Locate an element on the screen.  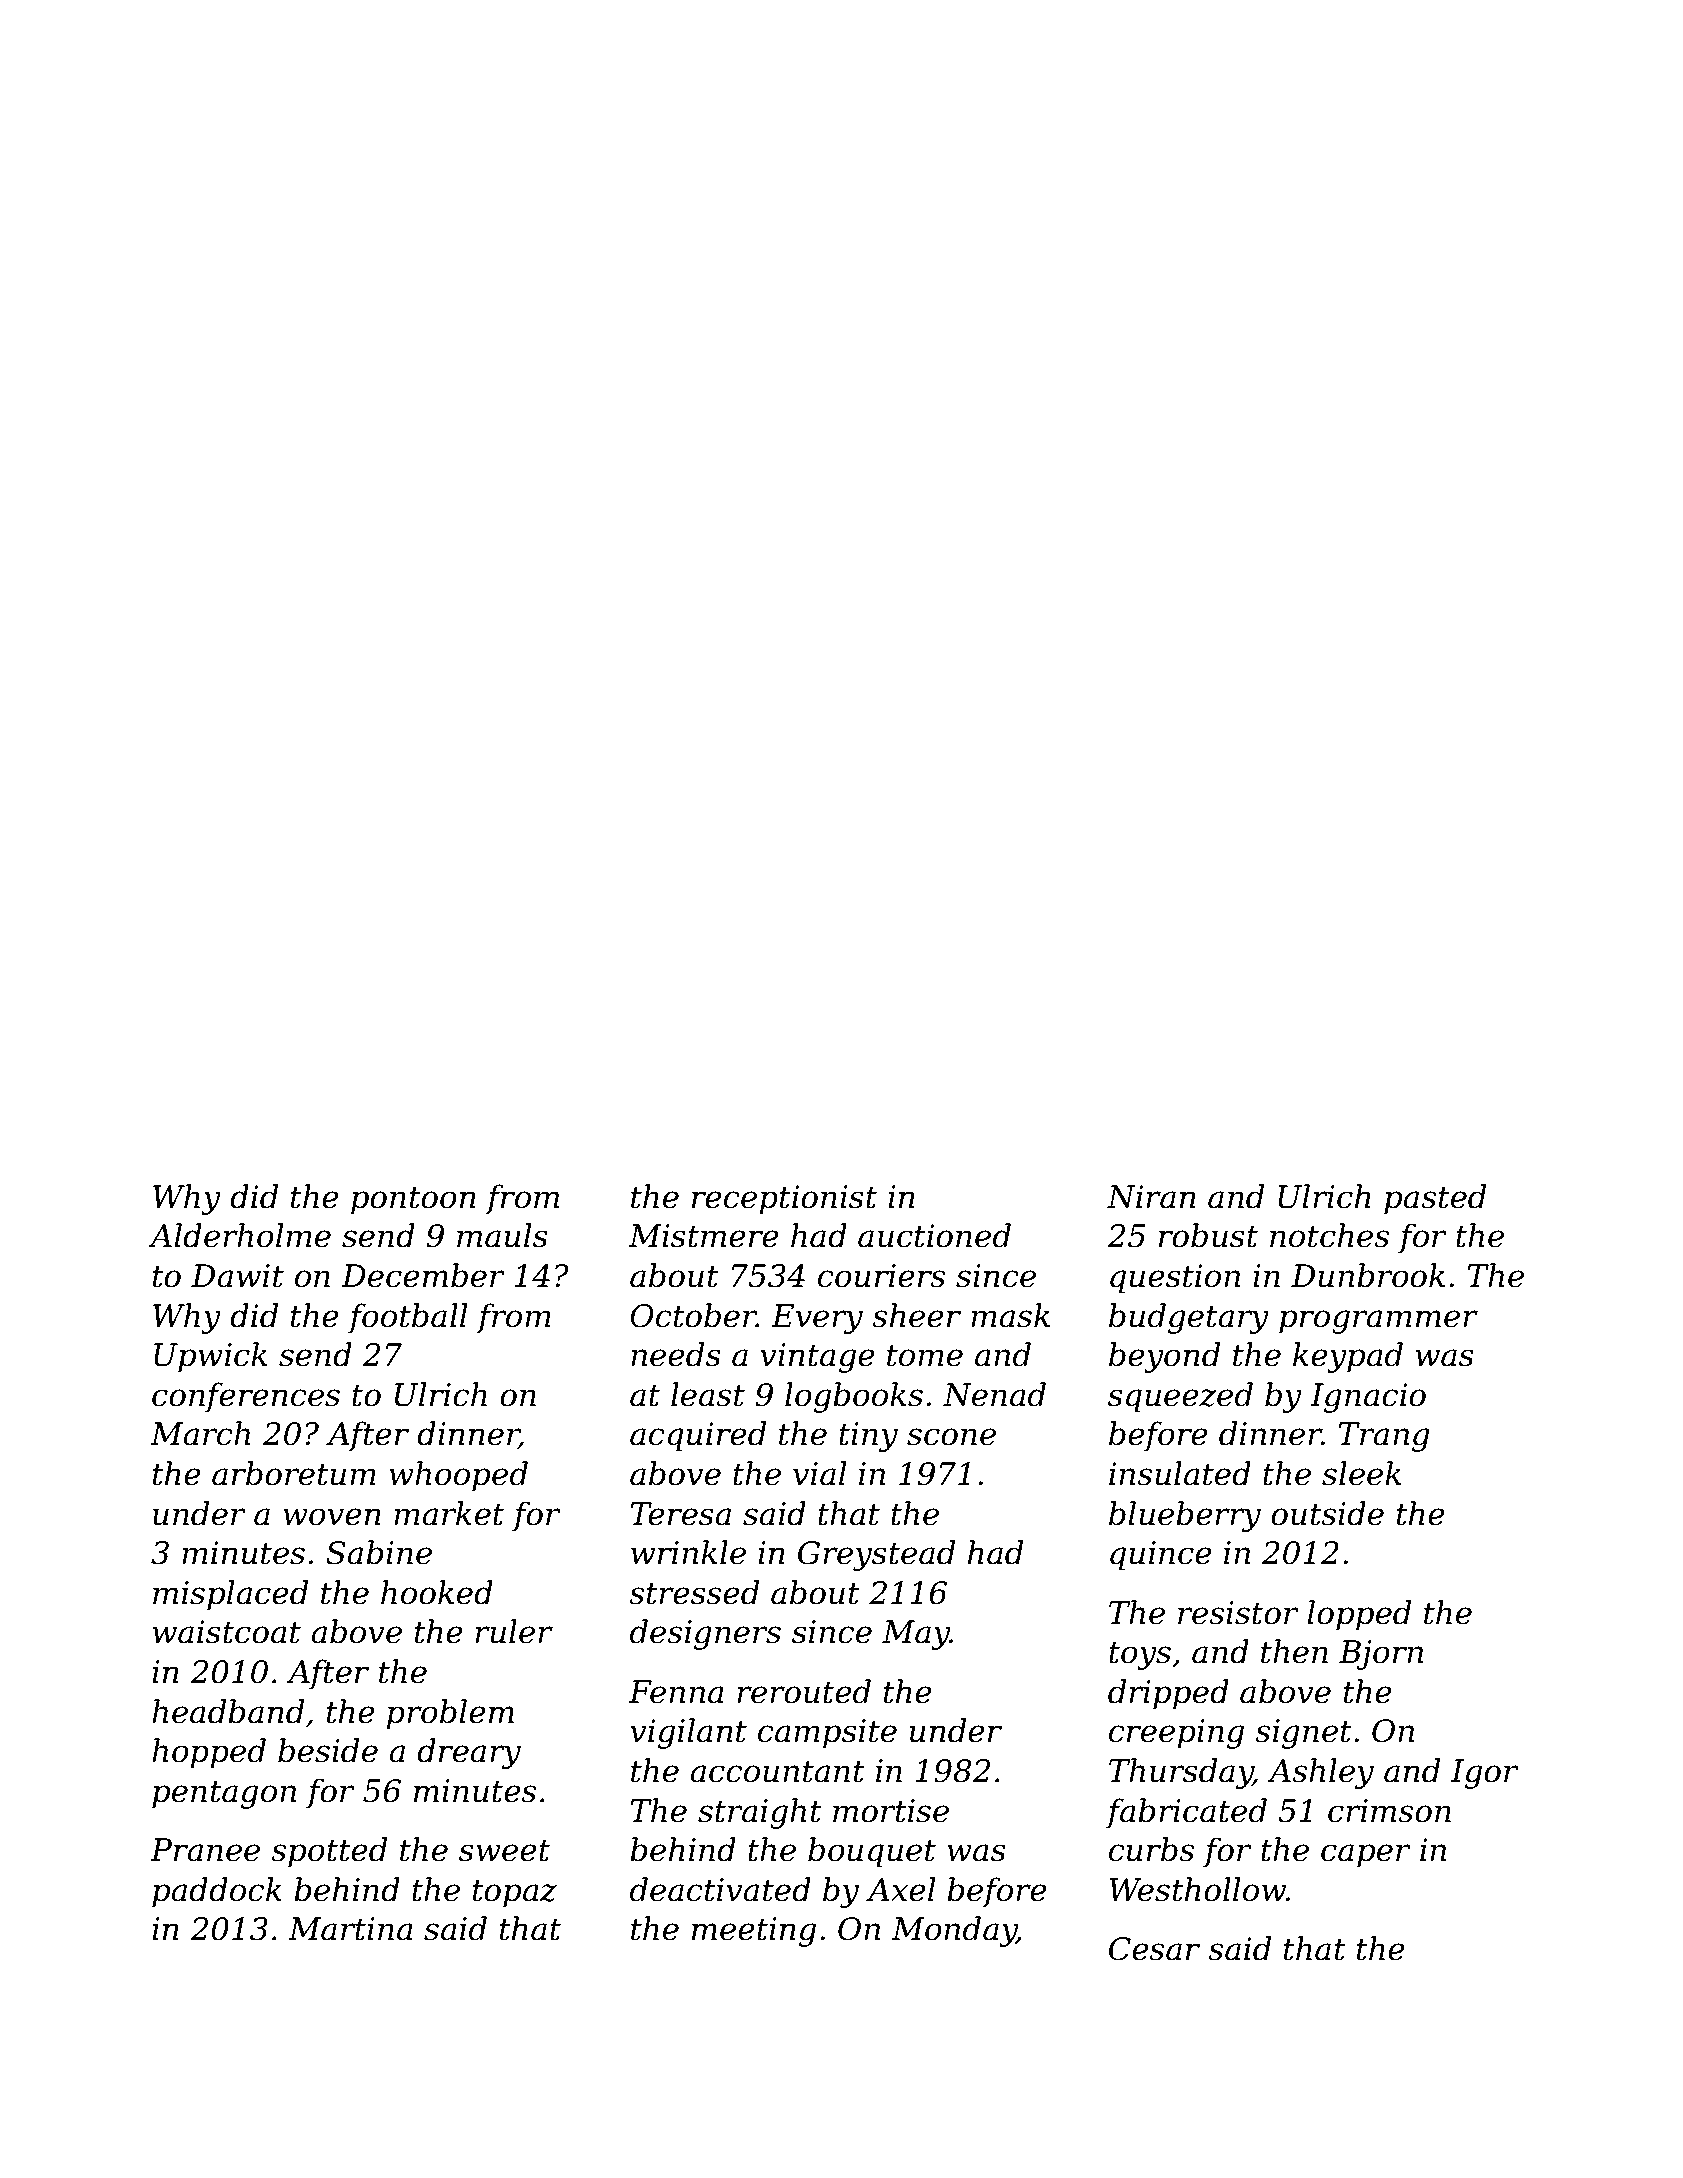
December is located at coordinates (423, 1275).
